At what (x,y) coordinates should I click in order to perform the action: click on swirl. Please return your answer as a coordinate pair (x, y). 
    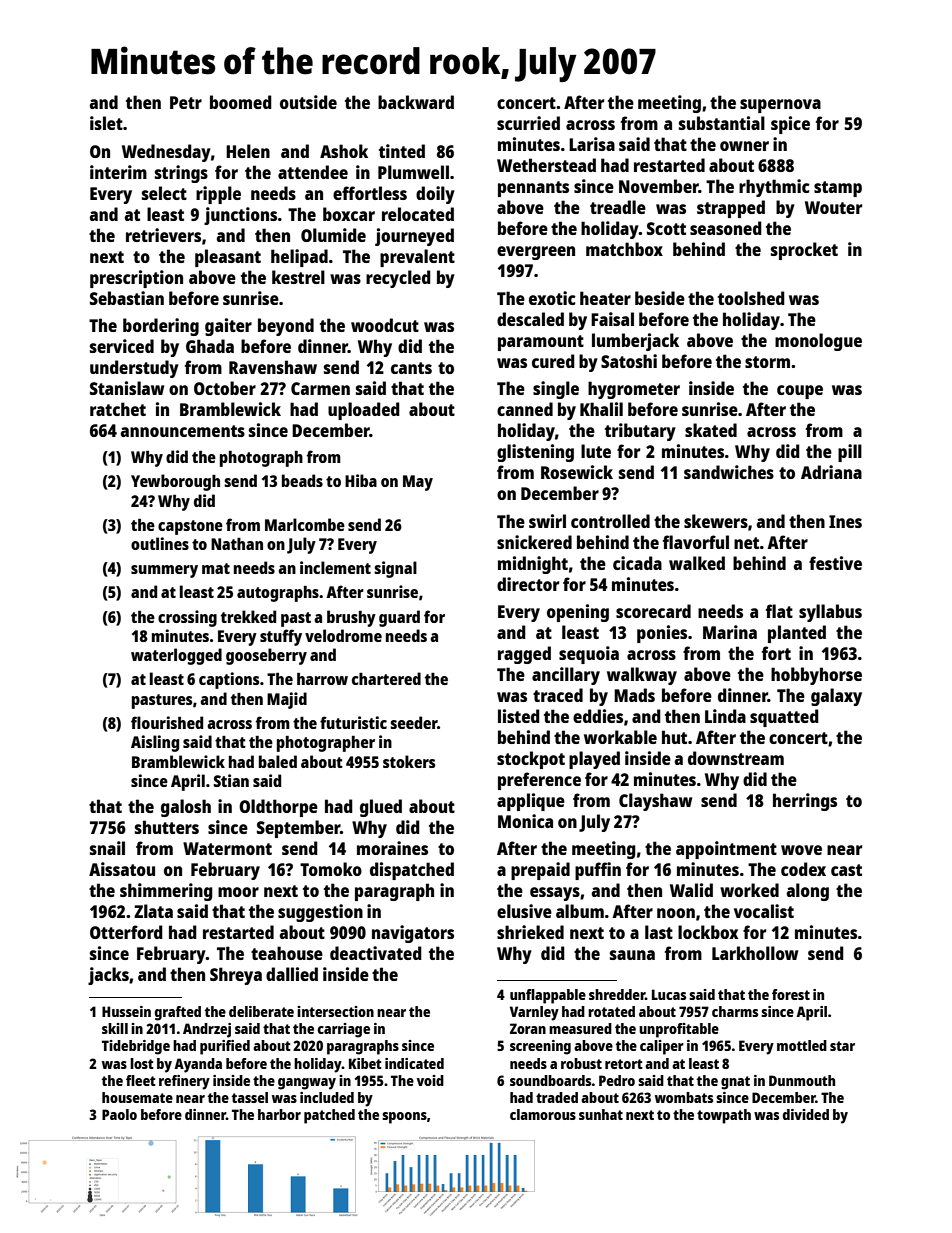
    Looking at the image, I should click on (547, 521).
